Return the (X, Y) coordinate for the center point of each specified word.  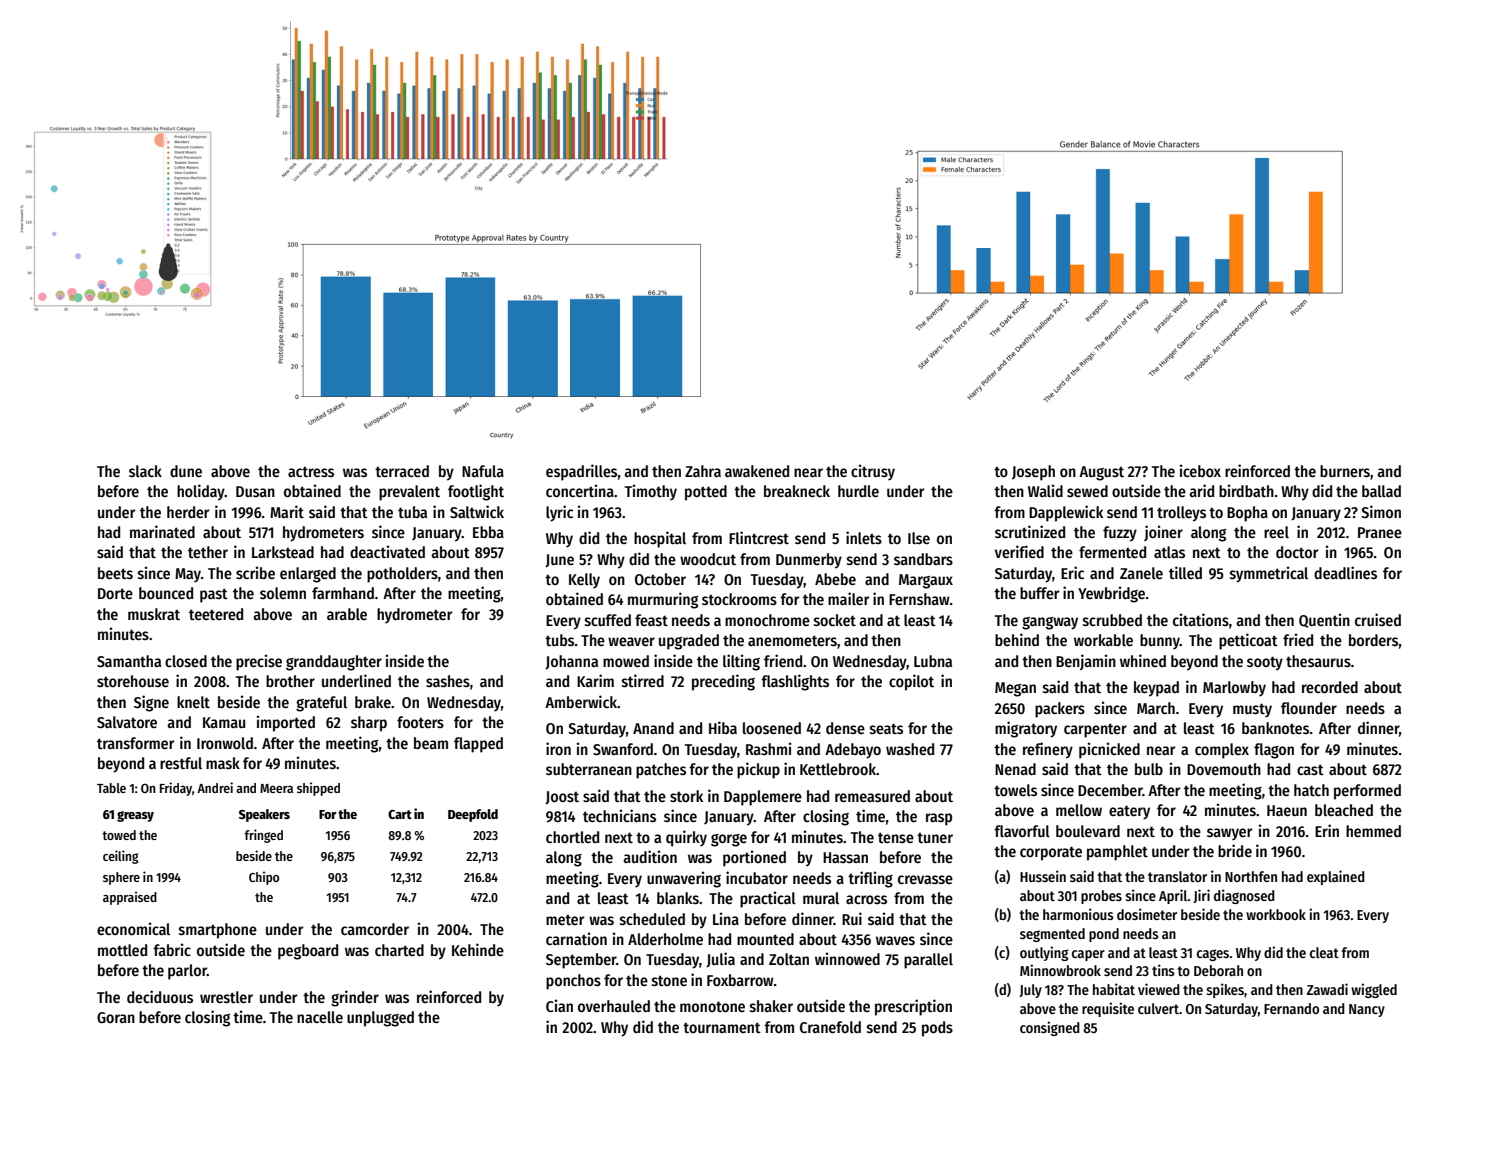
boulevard (1088, 831)
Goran (116, 1017)
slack (145, 471)
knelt (193, 702)
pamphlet (1117, 853)
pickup (758, 770)
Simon (1381, 511)
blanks (678, 898)
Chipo (264, 878)
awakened (757, 471)
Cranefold (830, 1027)
